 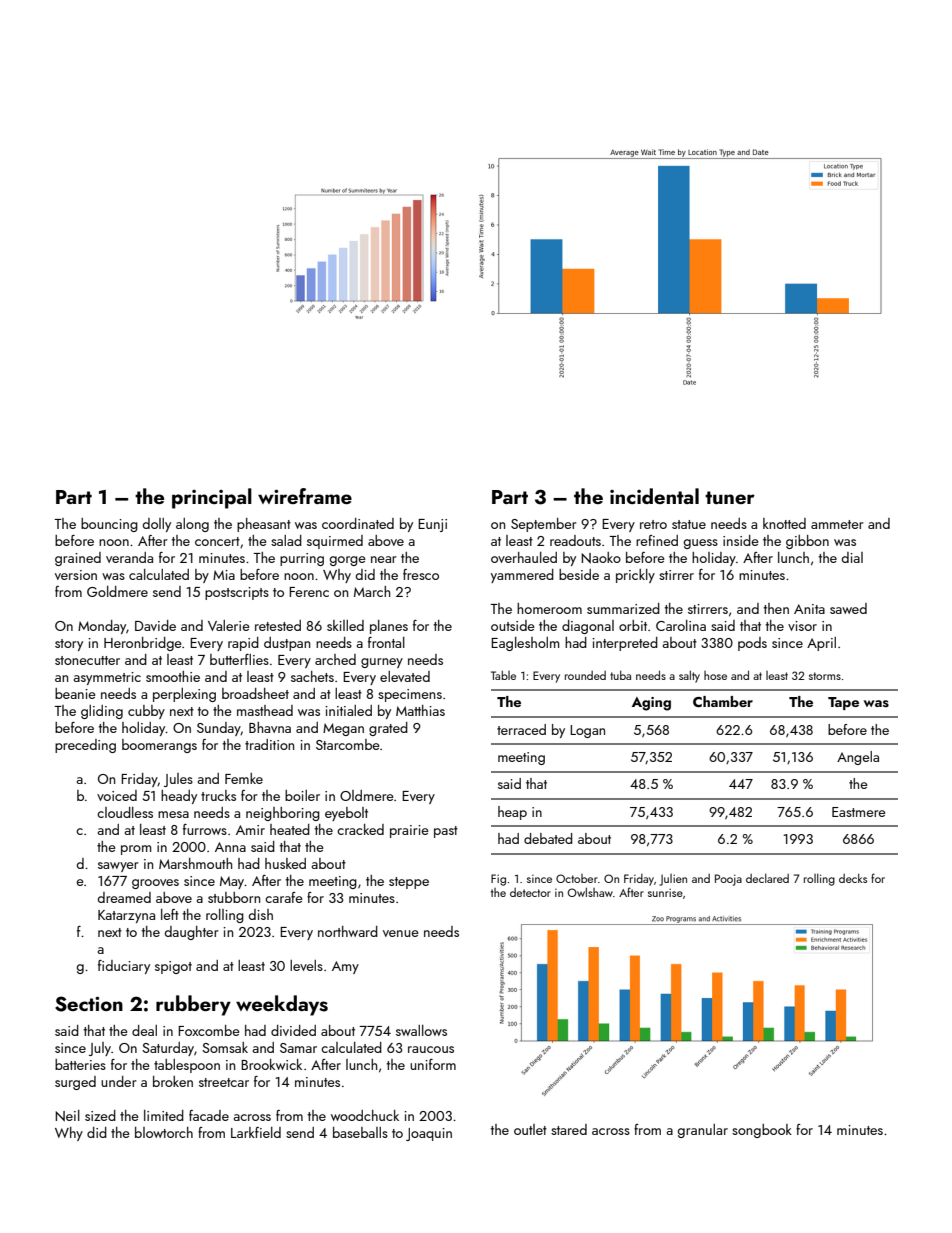 What do you see at coordinates (858, 812) in the screenshot?
I see `Eastmere` at bounding box center [858, 812].
